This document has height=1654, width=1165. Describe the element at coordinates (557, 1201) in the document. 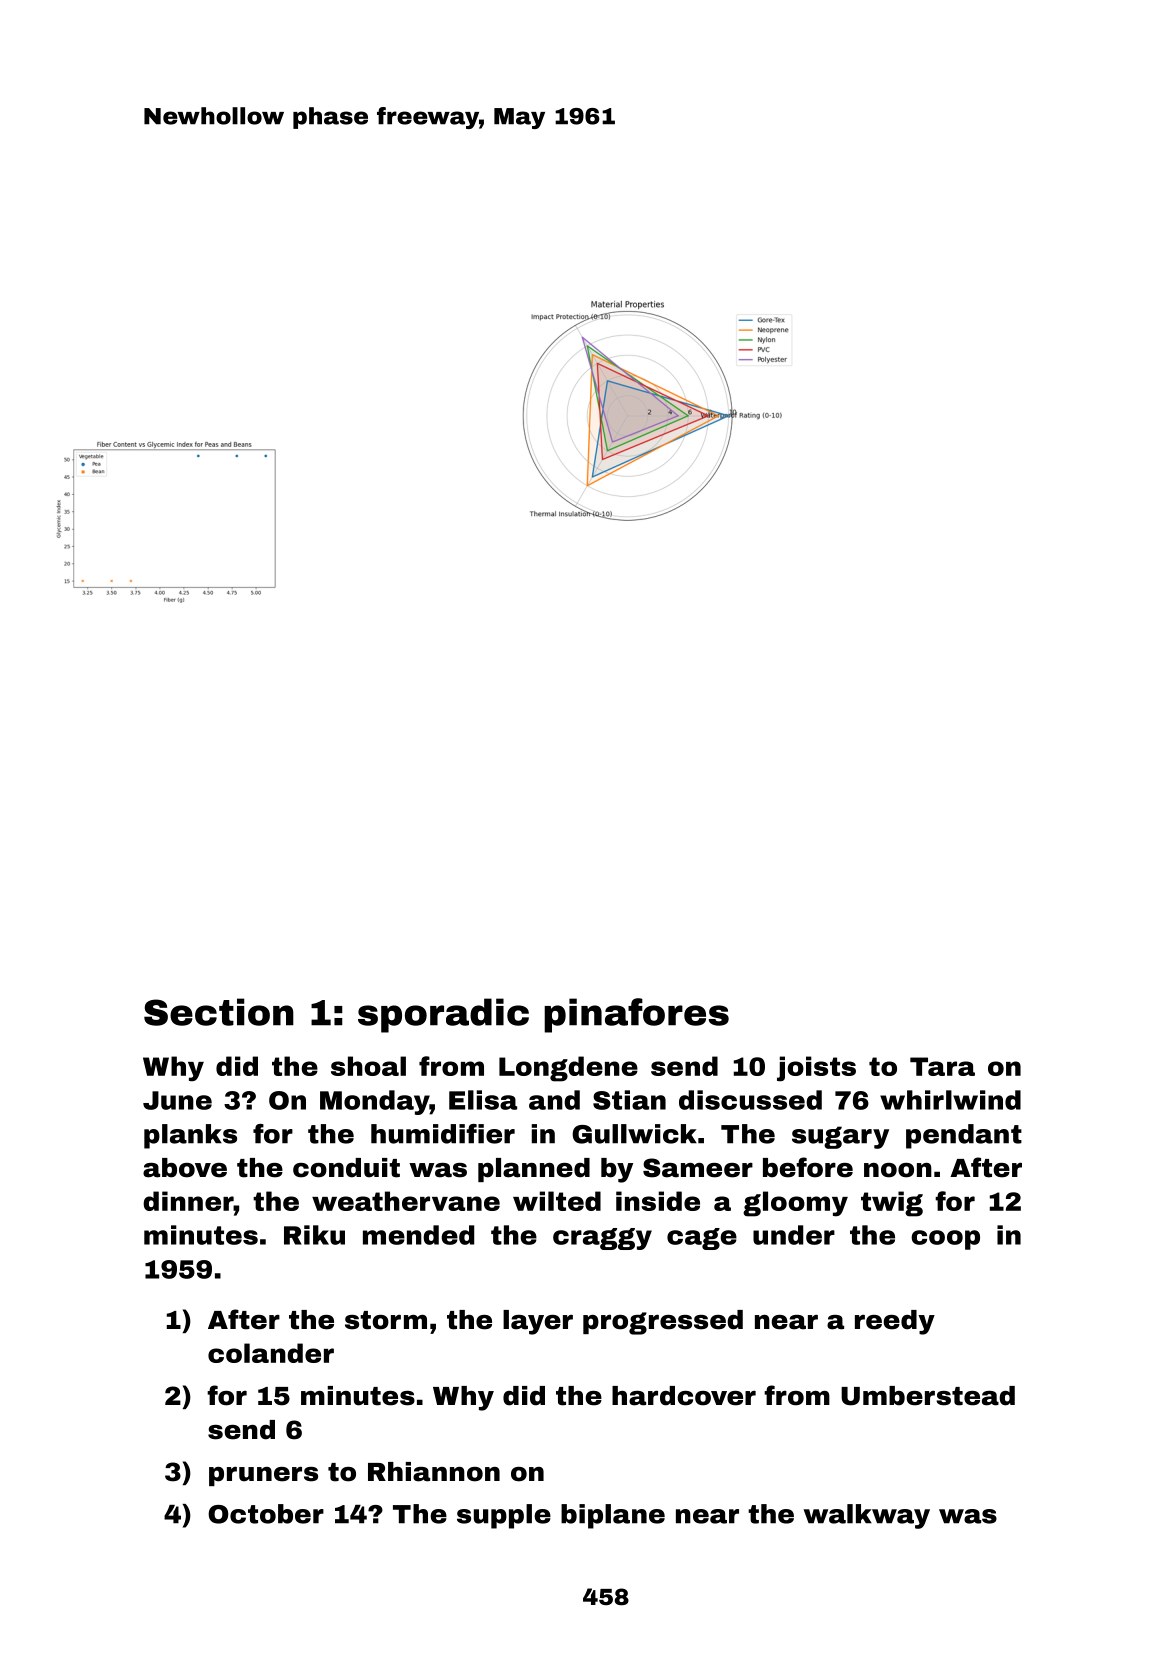

I see `wilted` at that location.
